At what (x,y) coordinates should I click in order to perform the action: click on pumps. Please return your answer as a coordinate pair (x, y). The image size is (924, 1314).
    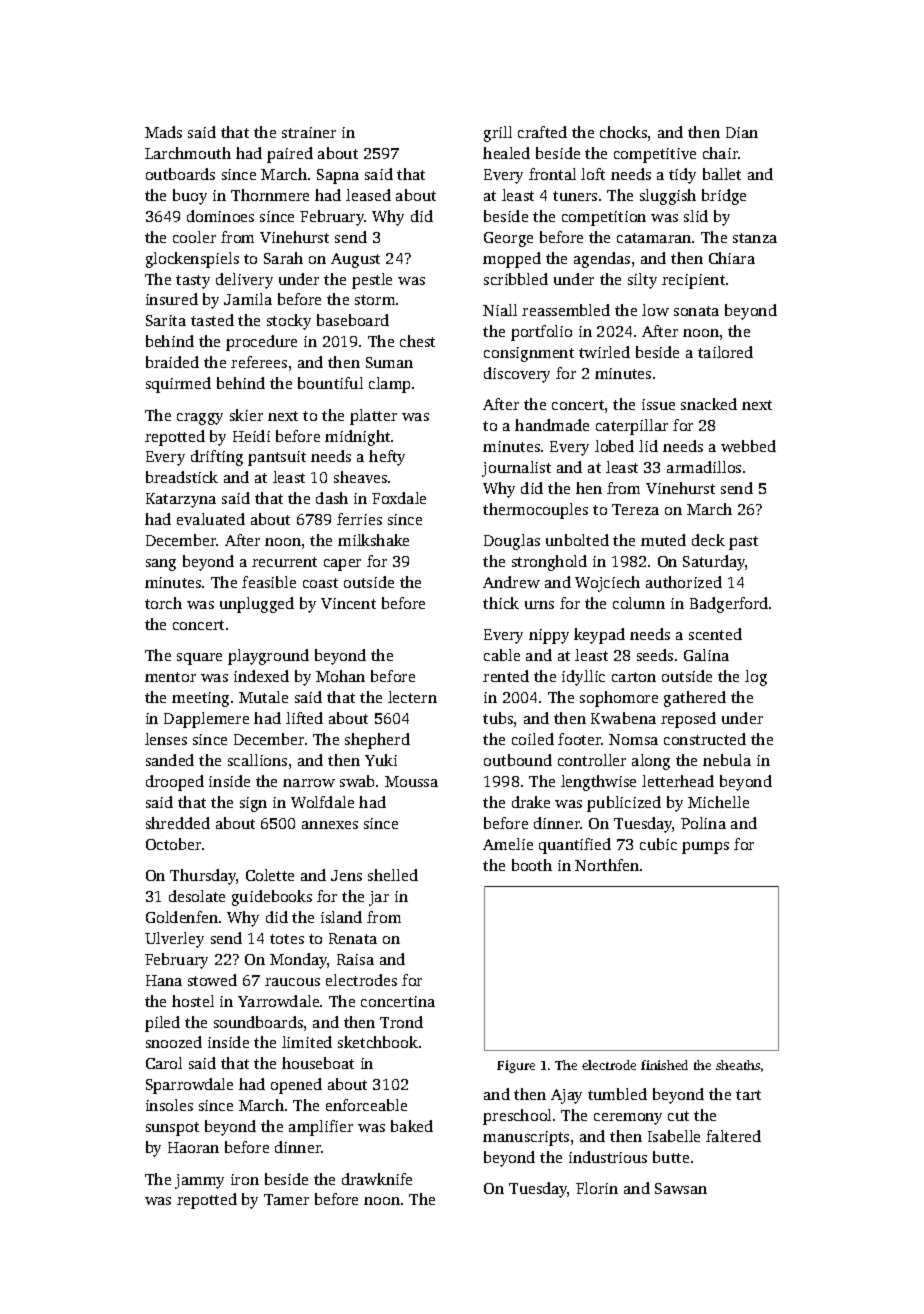
    Looking at the image, I should click on (705, 848).
